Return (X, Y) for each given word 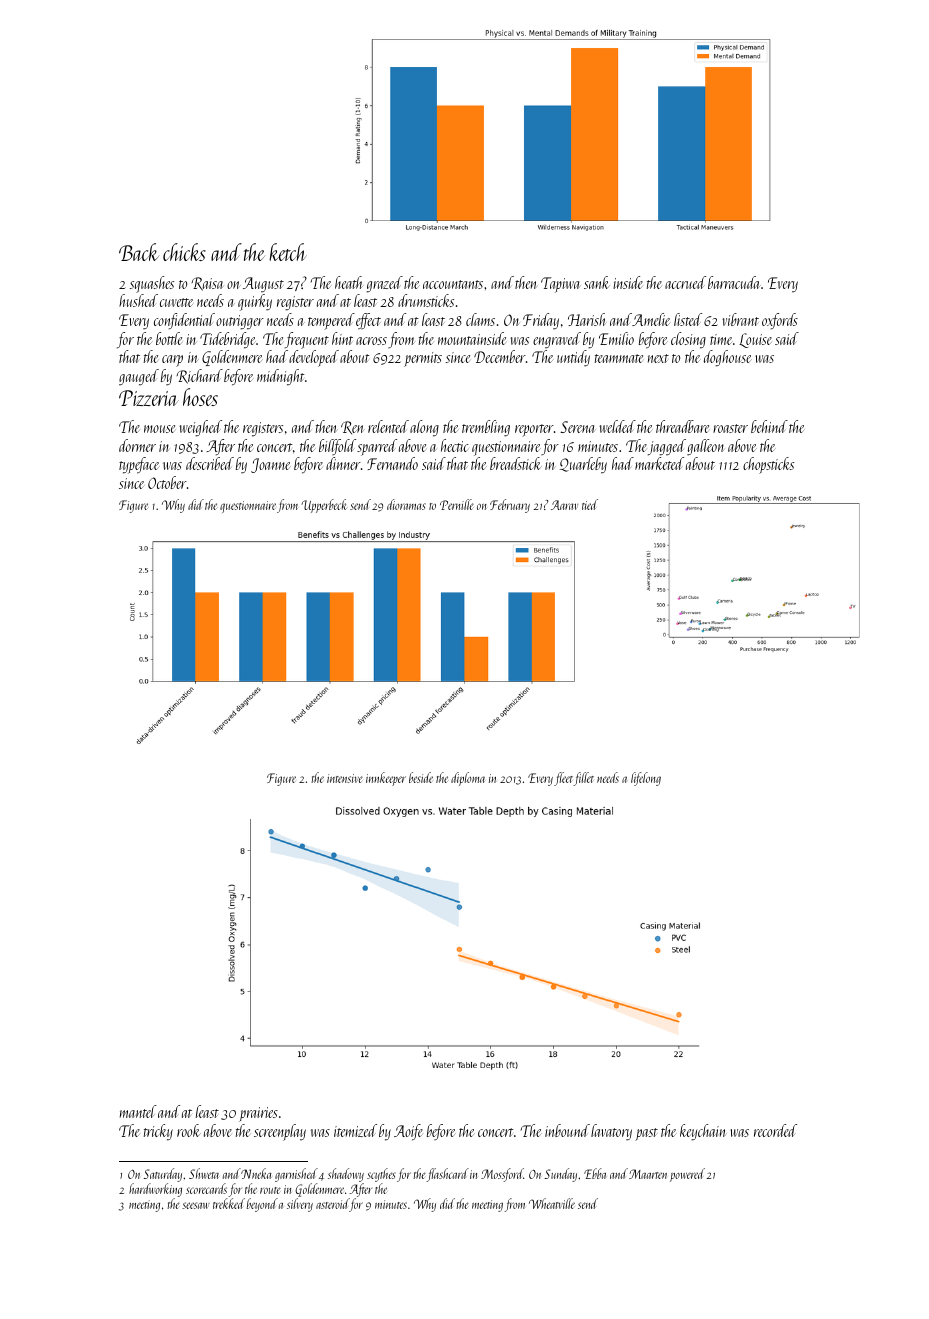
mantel (138, 1111)
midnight (281, 377)
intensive (345, 778)
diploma (468, 779)
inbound (567, 1130)
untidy (573, 358)
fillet (584, 779)
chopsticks (768, 465)
